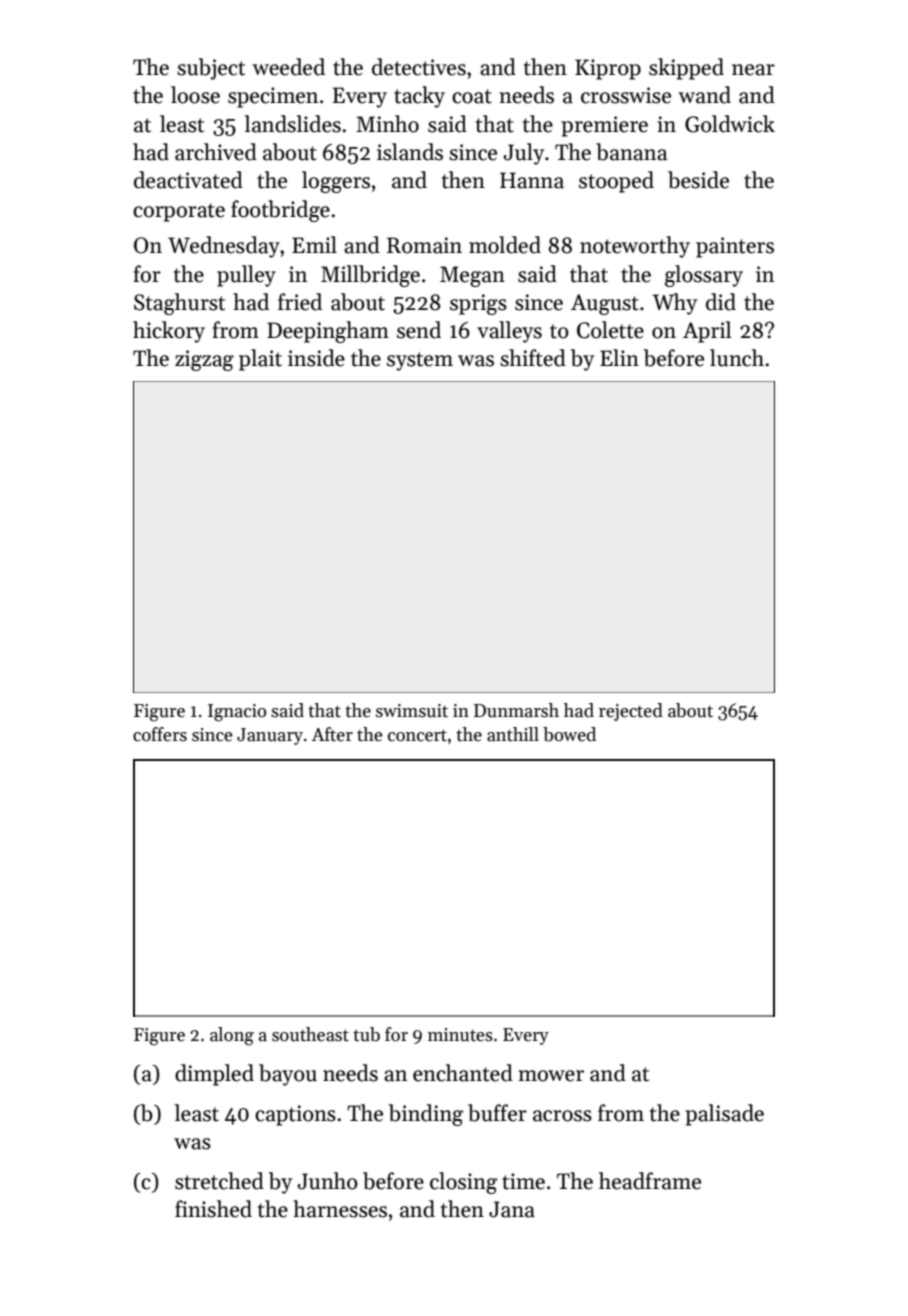  What do you see at coordinates (204, 360) in the page?
I see `zigzag` at bounding box center [204, 360].
